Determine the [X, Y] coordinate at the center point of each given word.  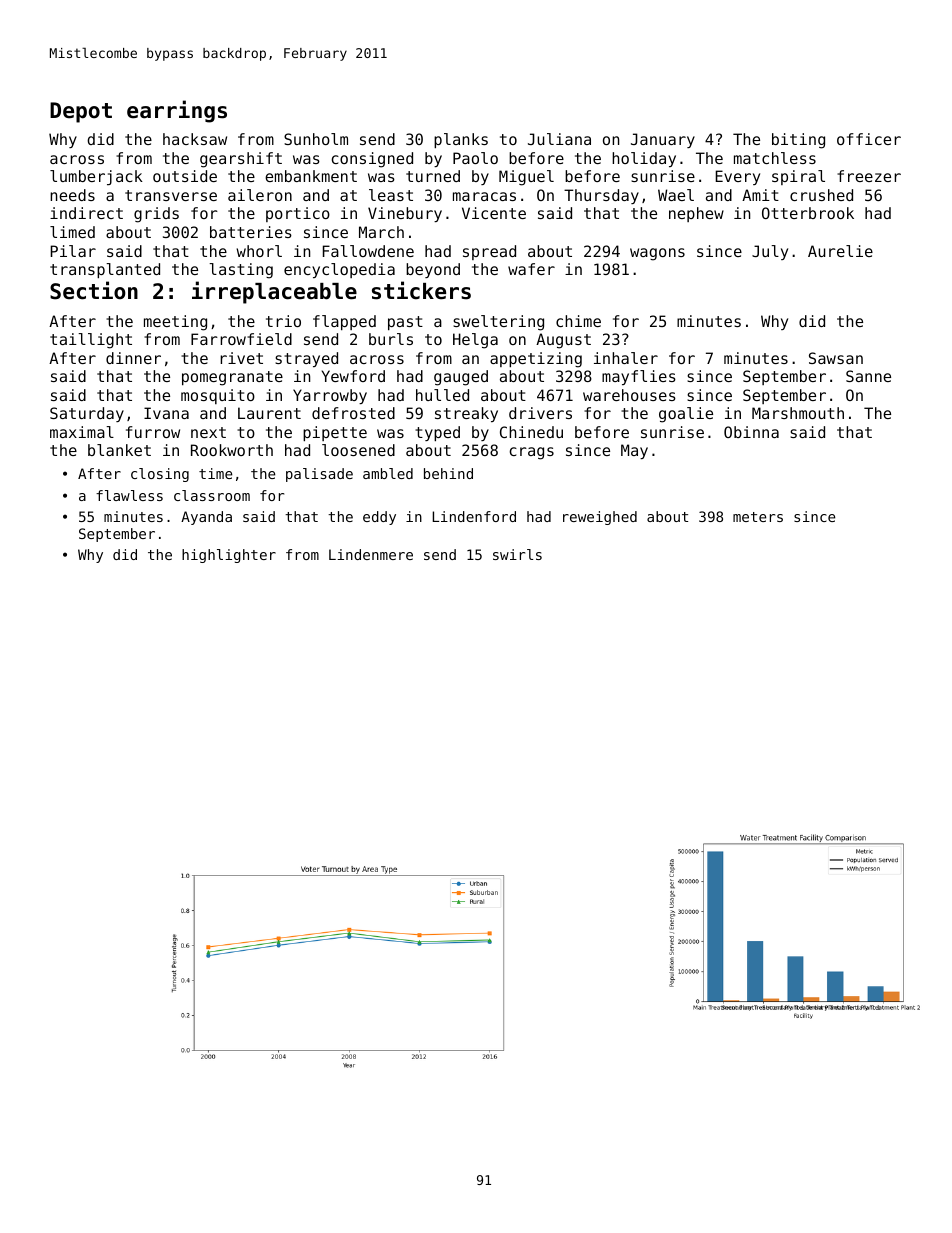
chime [578, 321]
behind [448, 473]
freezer [869, 176]
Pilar [73, 251]
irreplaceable [274, 292]
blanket [119, 450]
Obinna [751, 432]
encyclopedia [339, 270]
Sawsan [836, 358]
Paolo [475, 158]
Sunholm [316, 139]
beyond [433, 270]
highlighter [229, 556]
